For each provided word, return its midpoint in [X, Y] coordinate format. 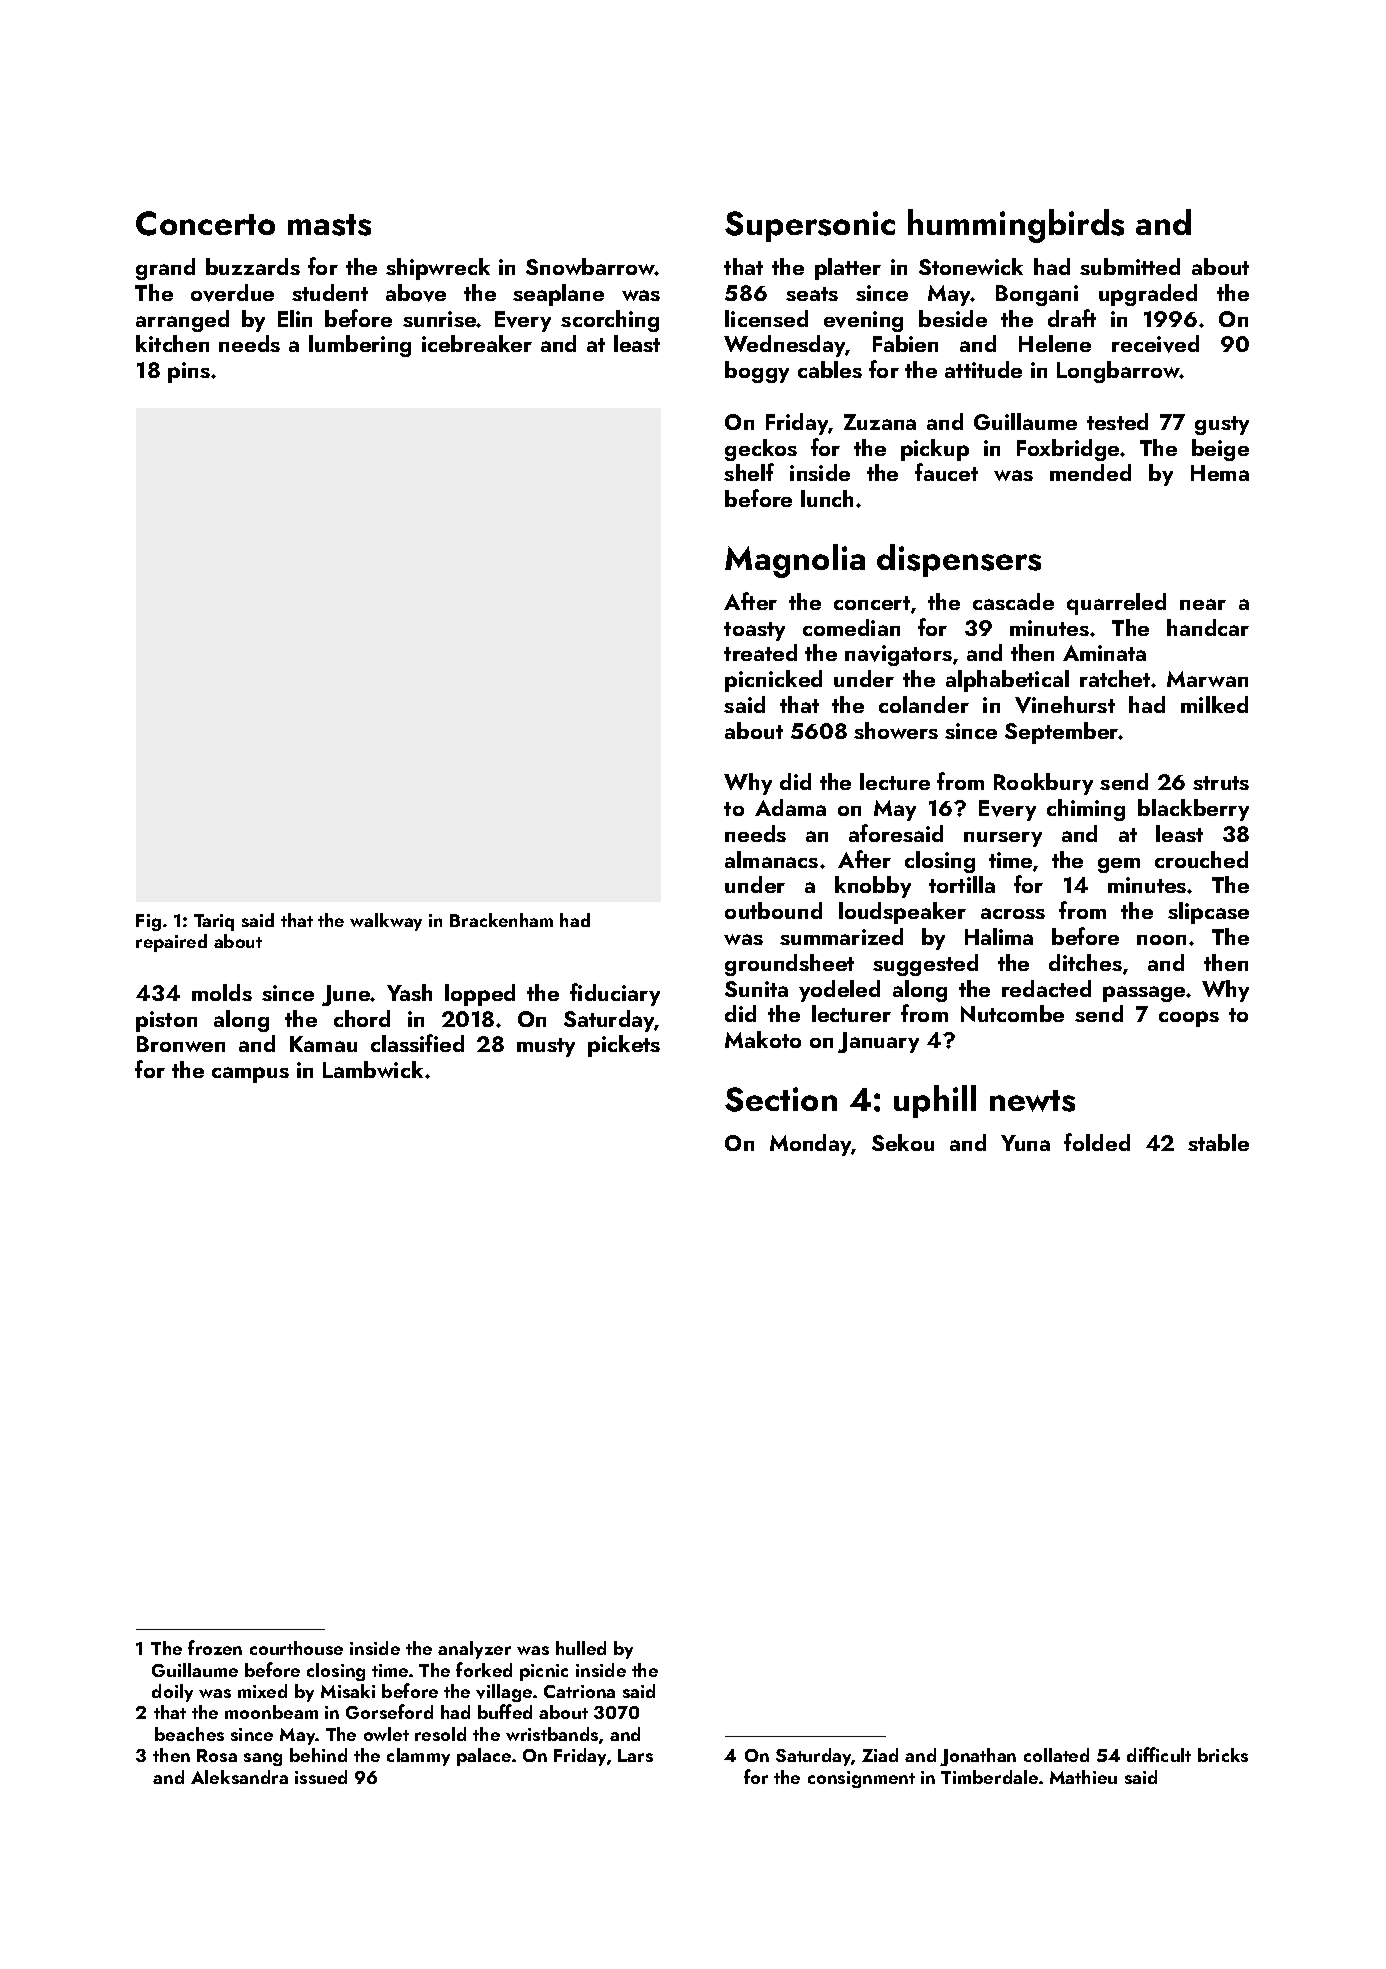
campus [250, 1075]
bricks [1223, 1755]
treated [760, 652]
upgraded [1148, 295]
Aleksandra [239, 1777]
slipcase [1208, 913]
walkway [386, 922]
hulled [581, 1648]
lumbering [360, 346]
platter [848, 269]
